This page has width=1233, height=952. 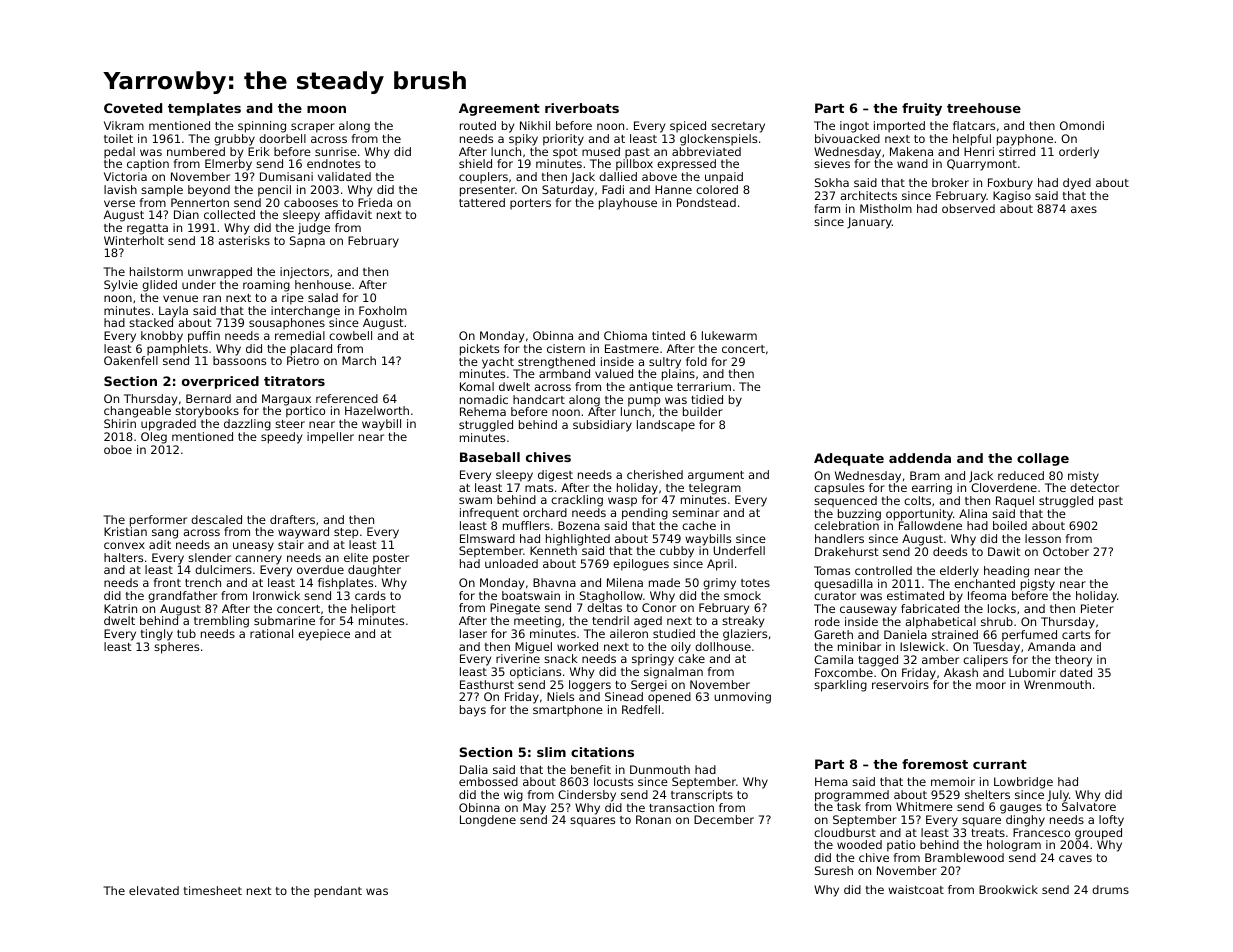 I want to click on Elmsward, so click(x=487, y=538).
